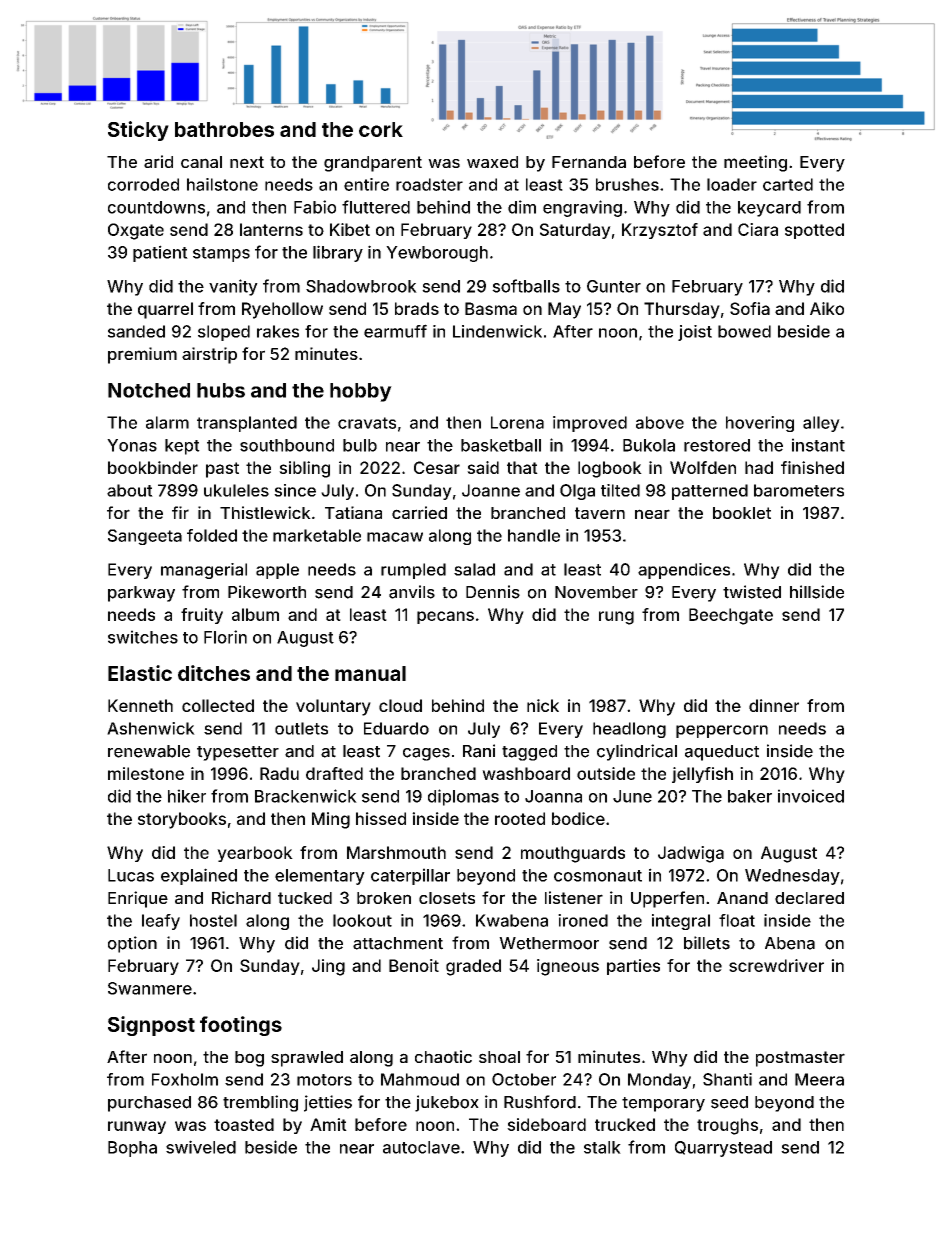  What do you see at coordinates (492, 162) in the document?
I see `waxed` at bounding box center [492, 162].
